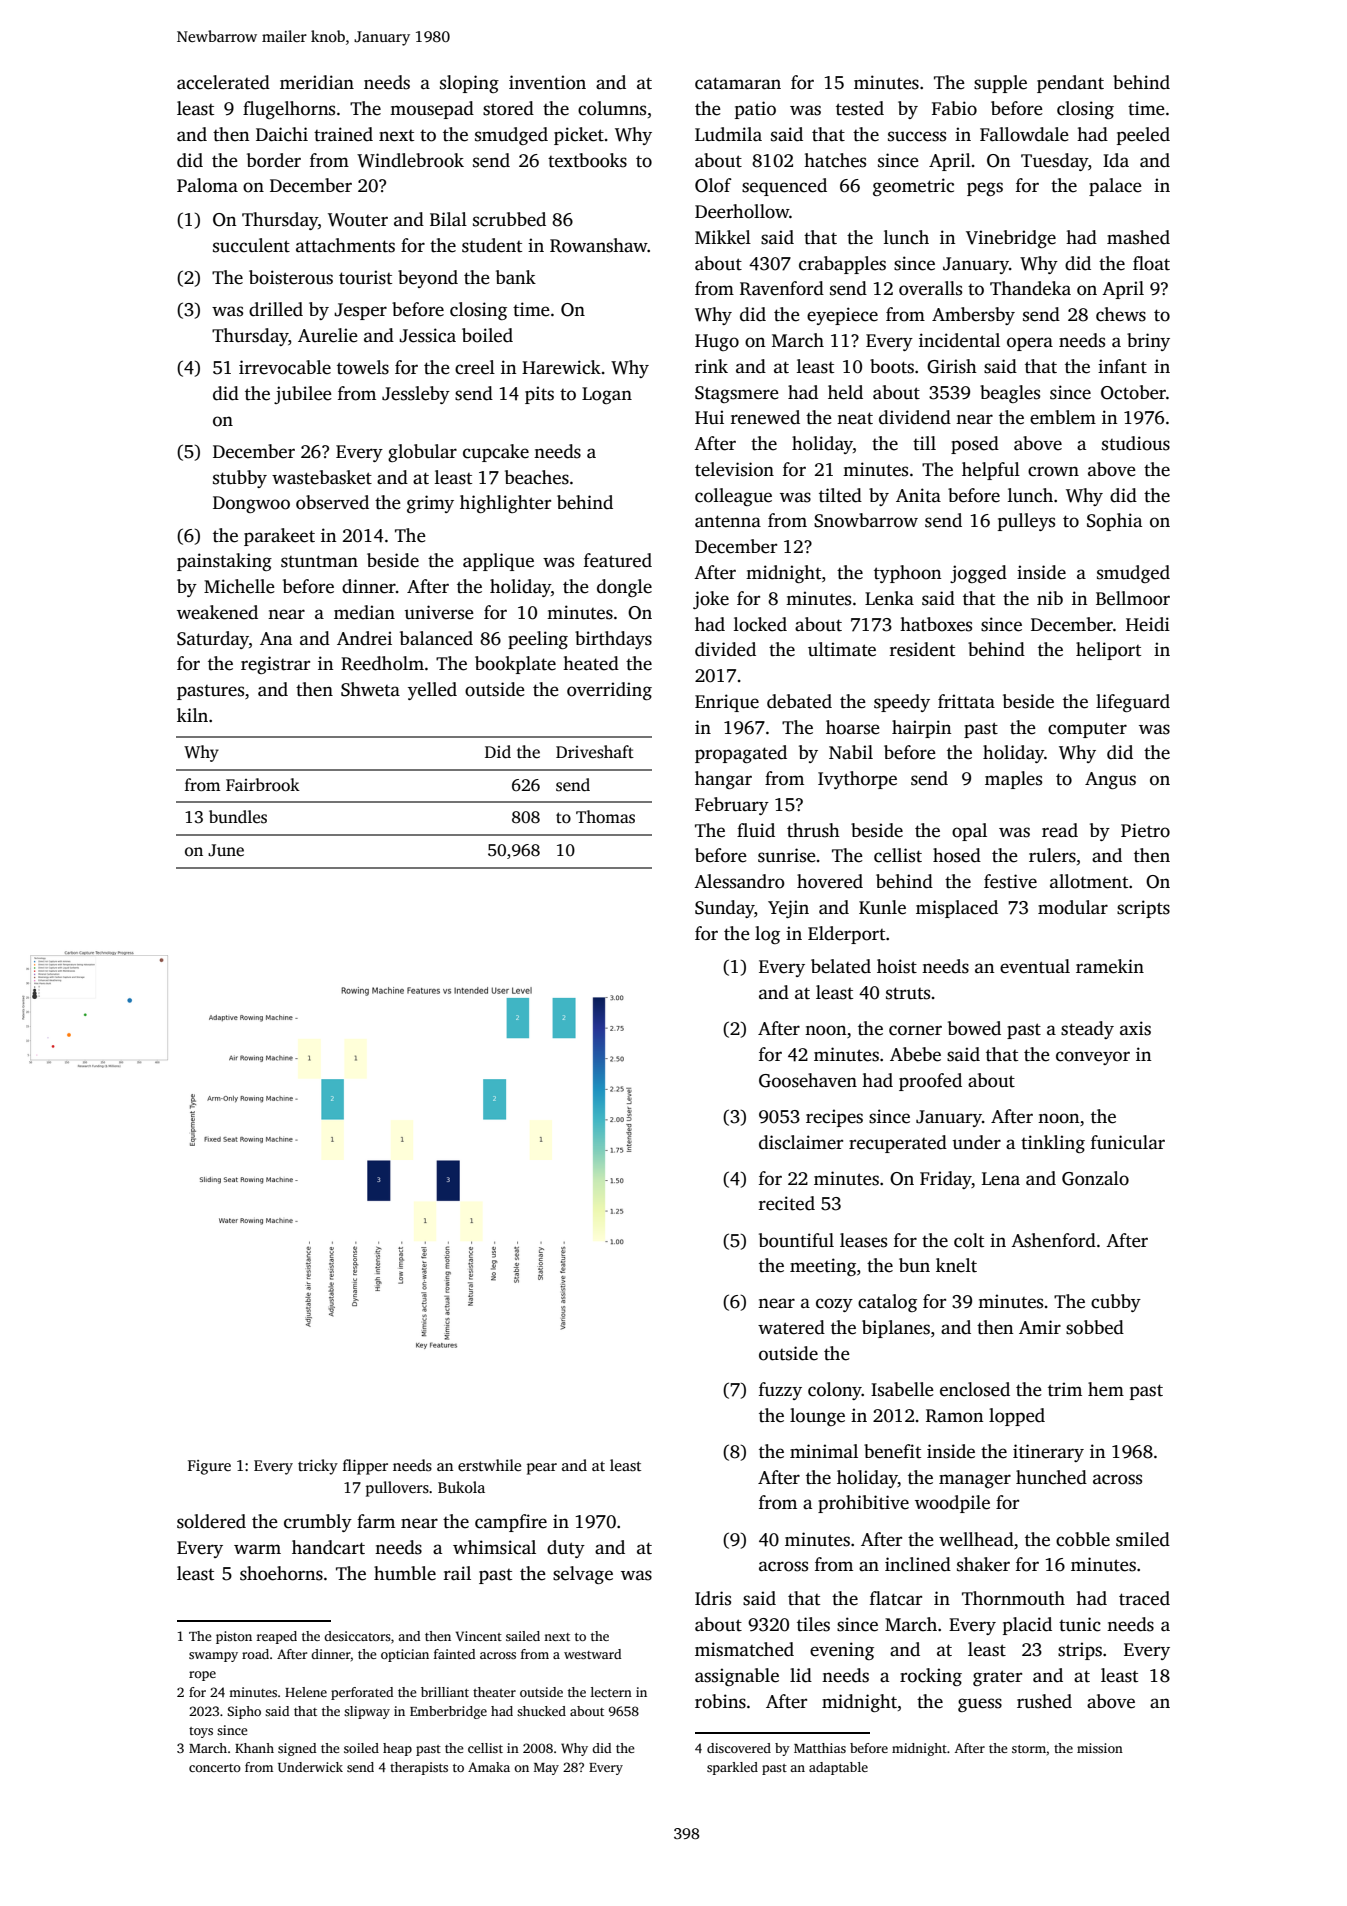 The height and width of the document is (1906, 1347). I want to click on computer, so click(1087, 730).
